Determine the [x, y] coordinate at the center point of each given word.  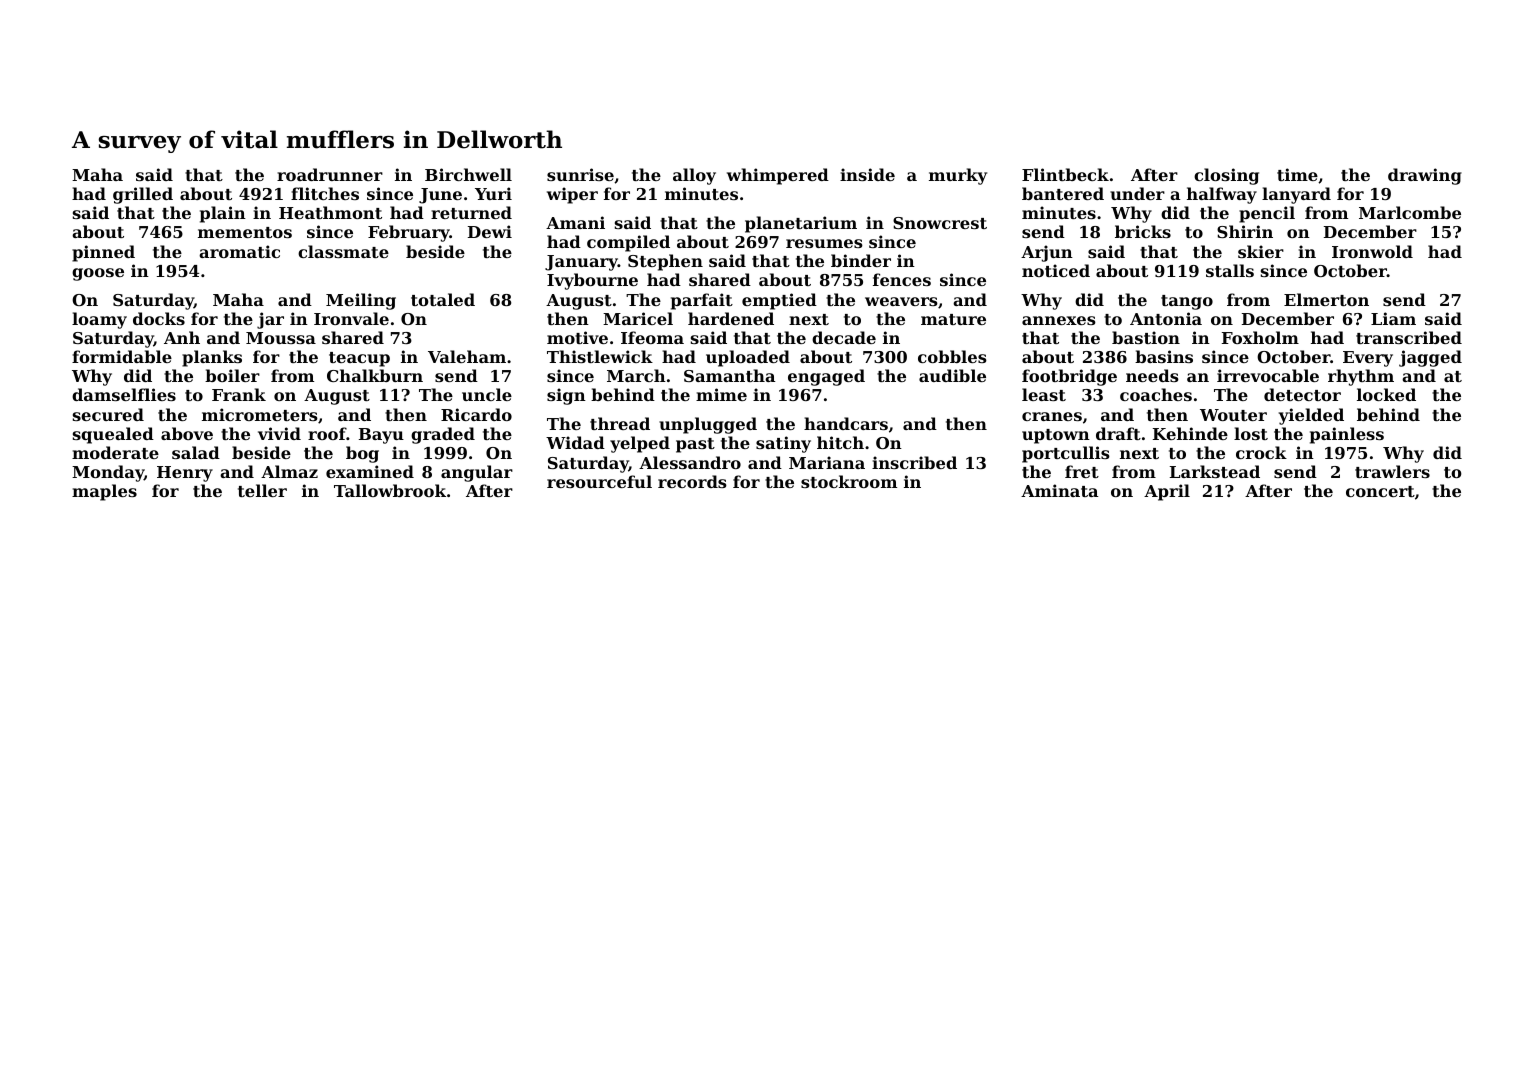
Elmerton [1326, 299]
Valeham [467, 356]
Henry [185, 474]
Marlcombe [1410, 212]
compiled [628, 243]
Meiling [361, 301]
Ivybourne [592, 281]
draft [1118, 433]
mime [721, 394]
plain [223, 214]
